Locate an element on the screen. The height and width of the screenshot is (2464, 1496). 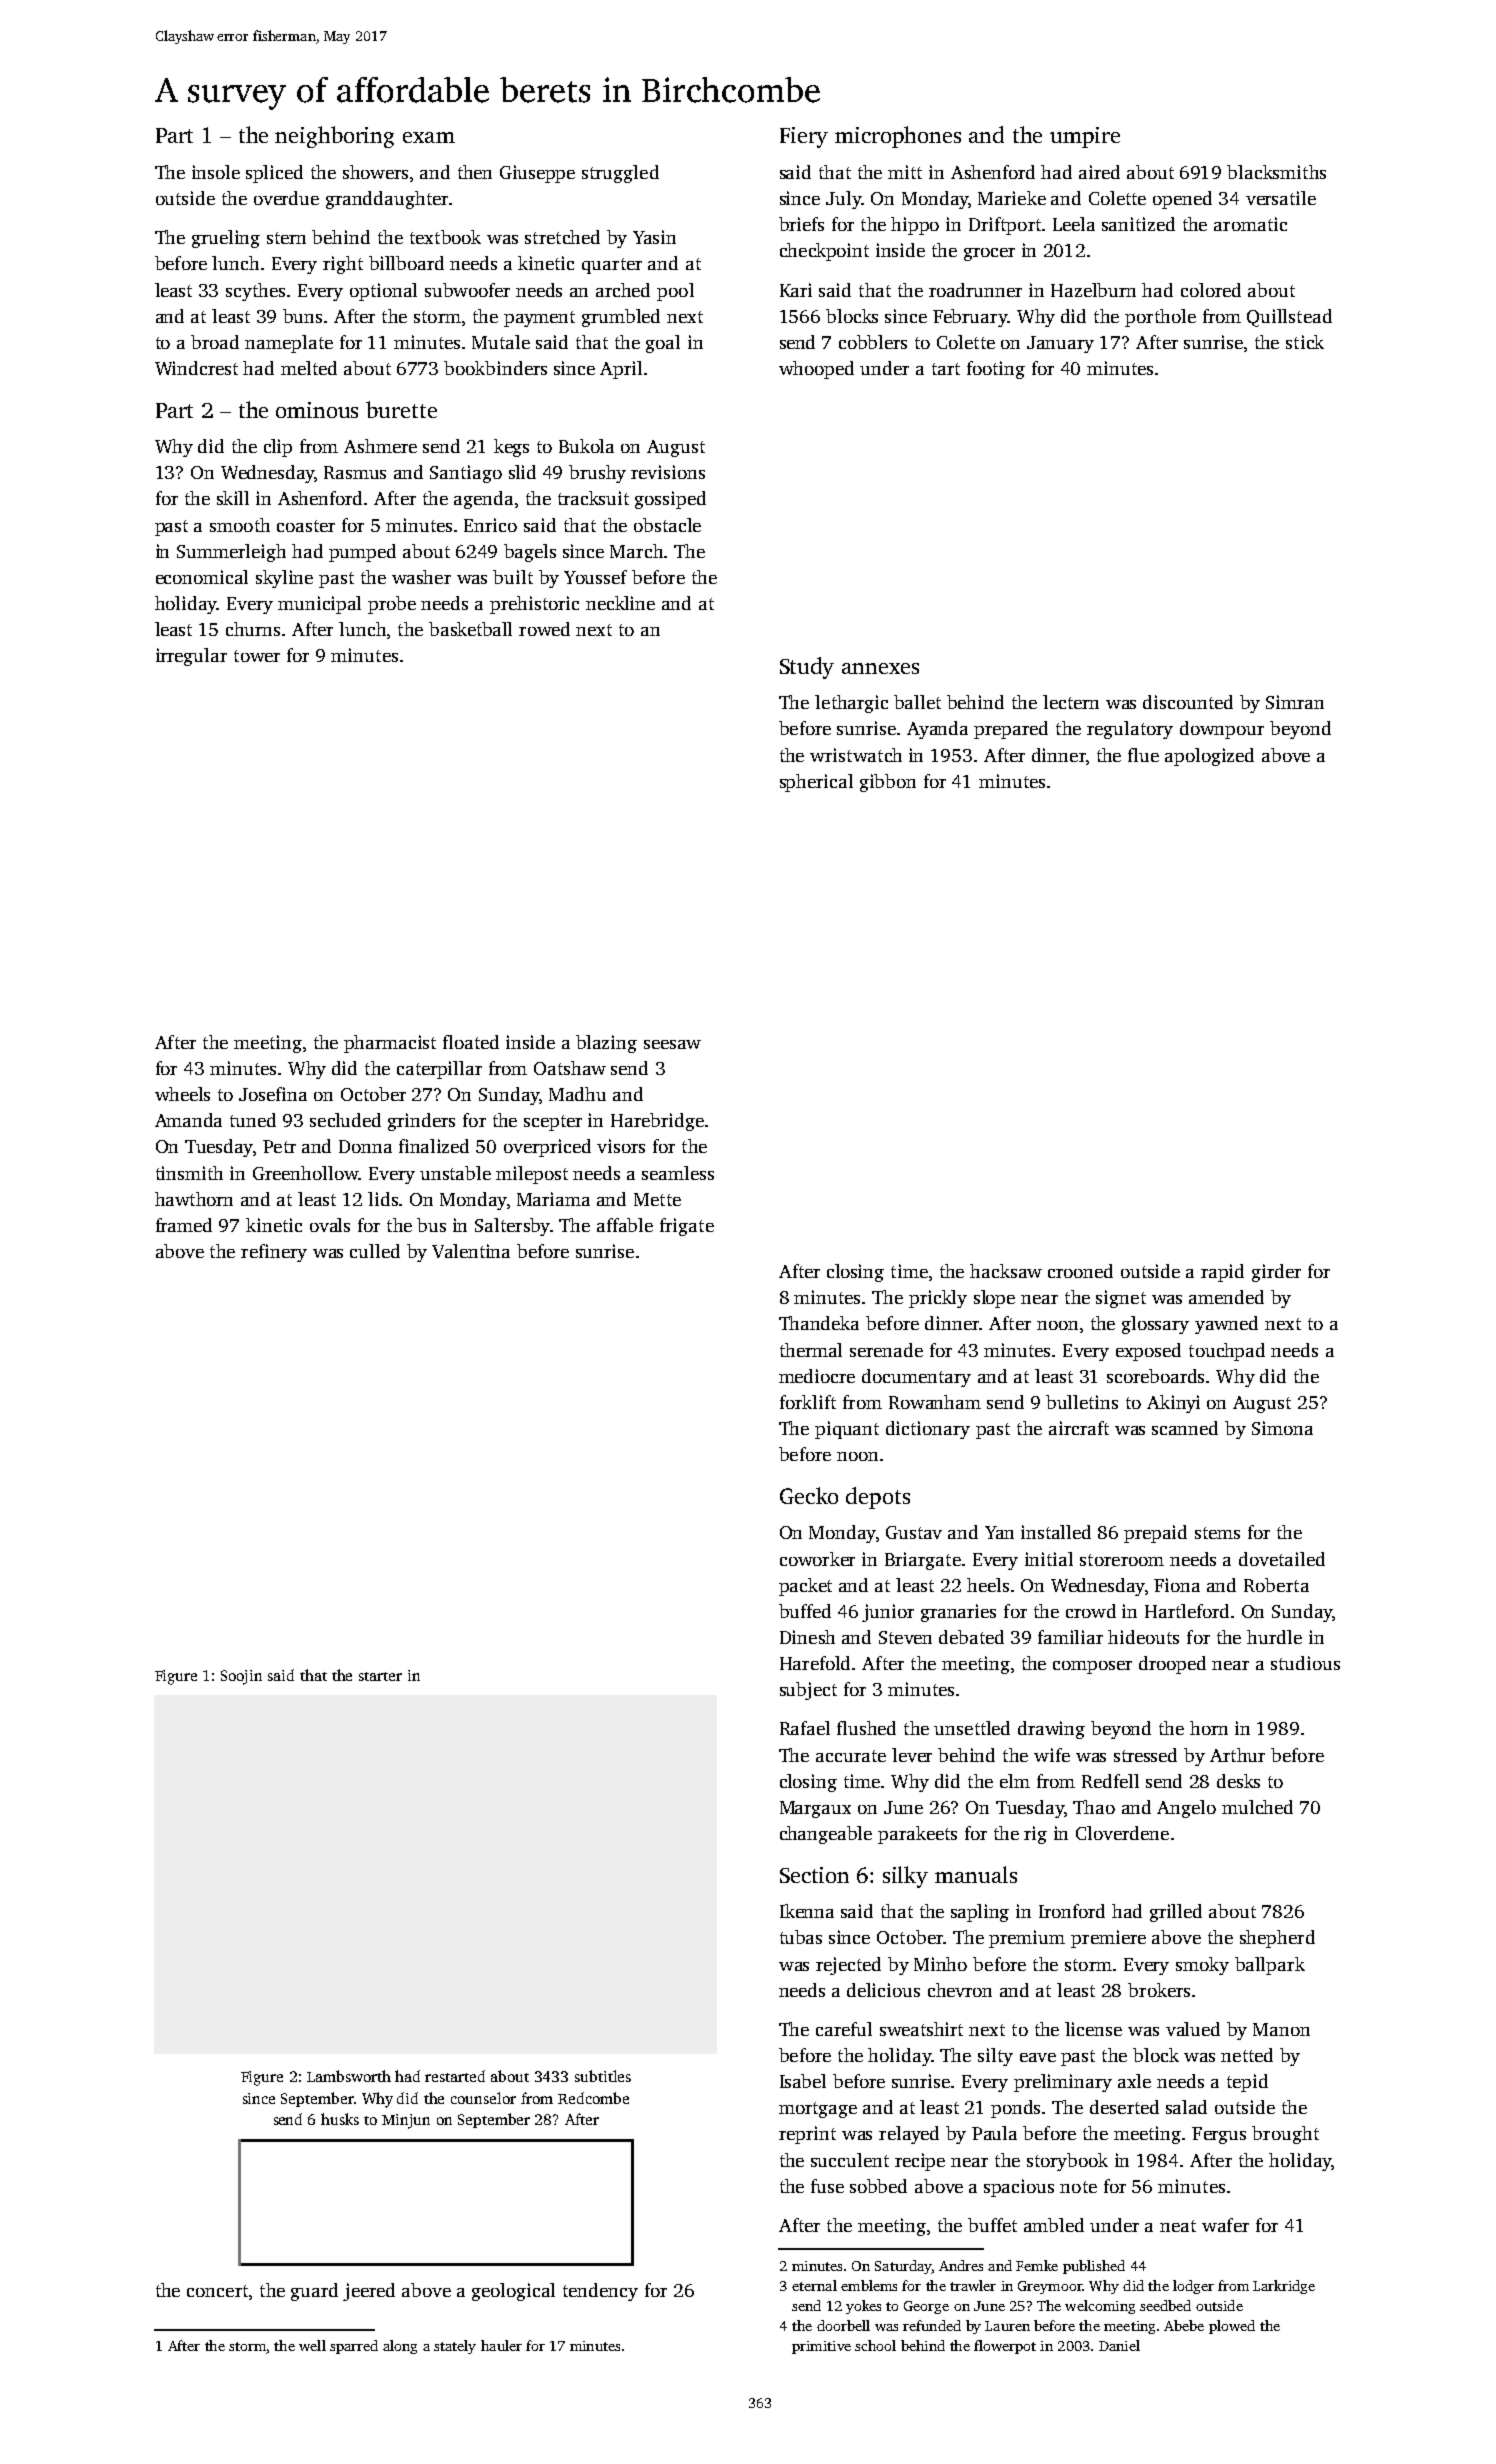
hippo is located at coordinates (915, 226).
